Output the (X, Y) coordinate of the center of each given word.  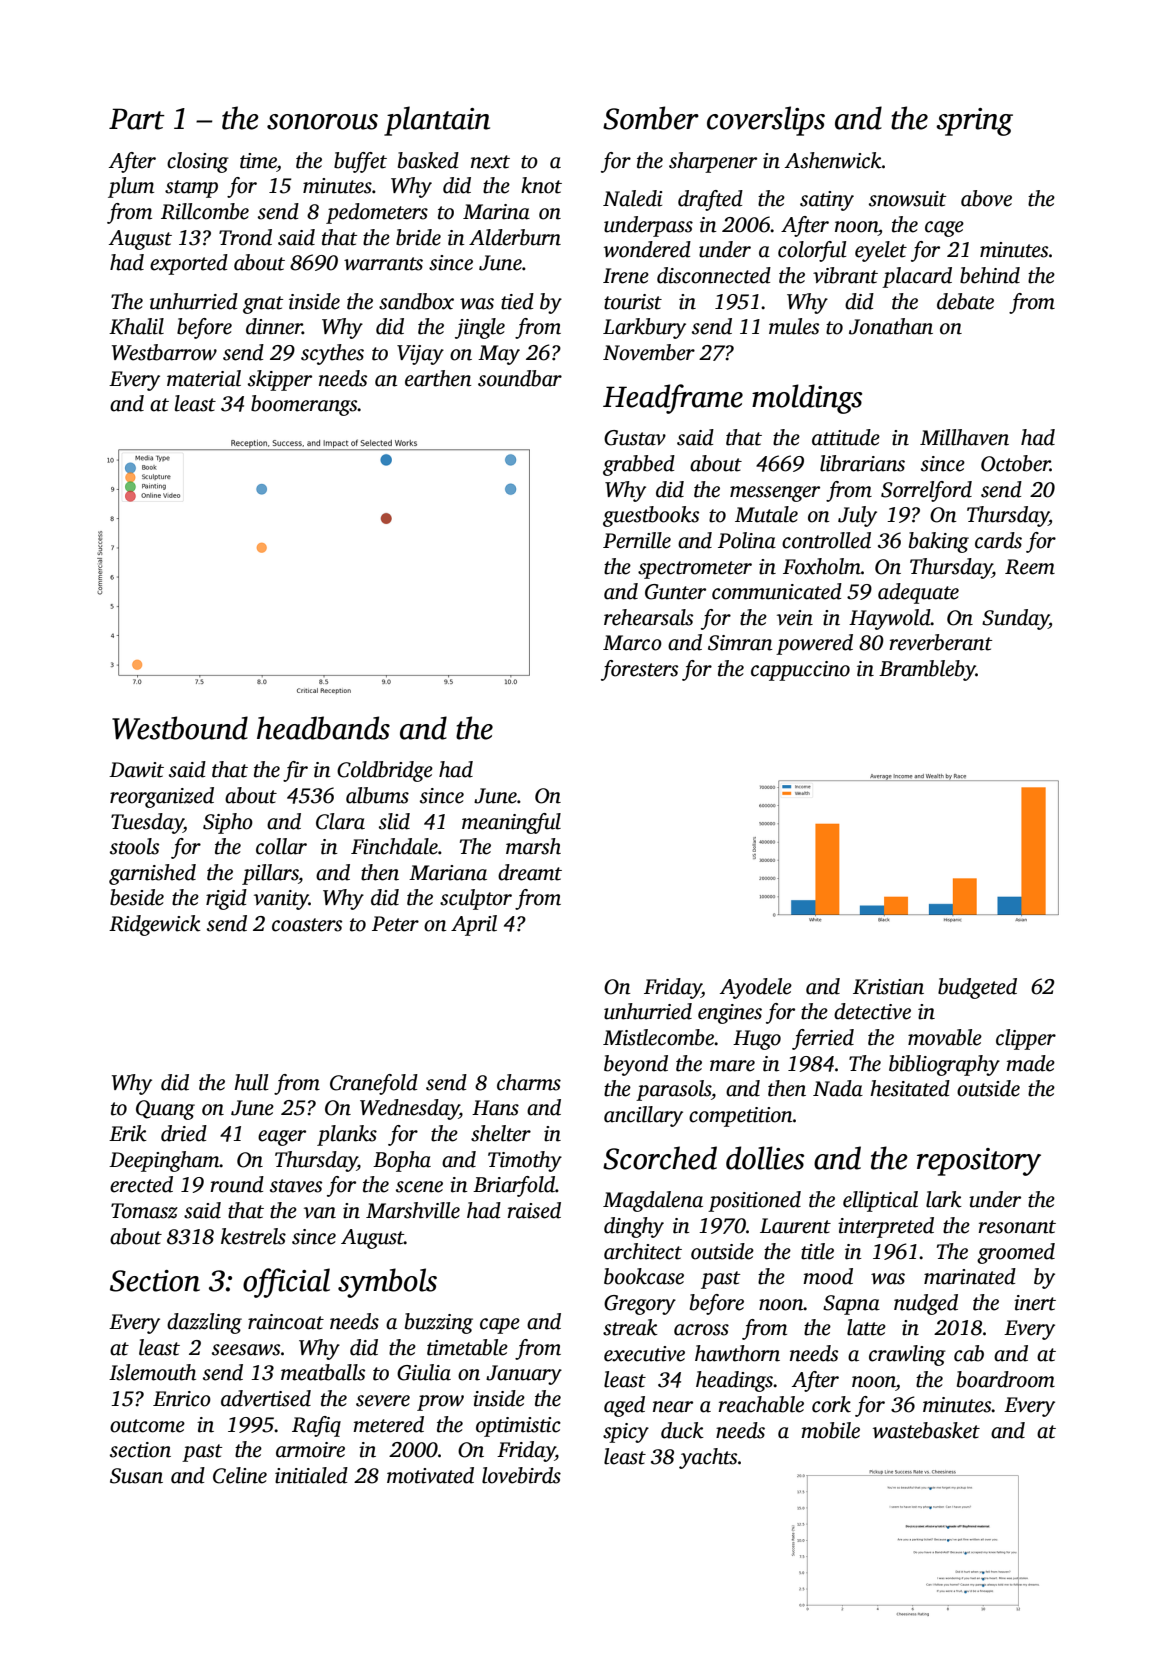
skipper (280, 380)
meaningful (511, 823)
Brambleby (927, 670)
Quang (165, 1110)
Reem (1030, 567)
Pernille (637, 540)
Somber (651, 118)
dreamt (530, 872)
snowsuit (908, 199)
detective (872, 1011)
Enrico (182, 1399)
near (673, 1407)
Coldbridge (385, 771)
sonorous (322, 122)
